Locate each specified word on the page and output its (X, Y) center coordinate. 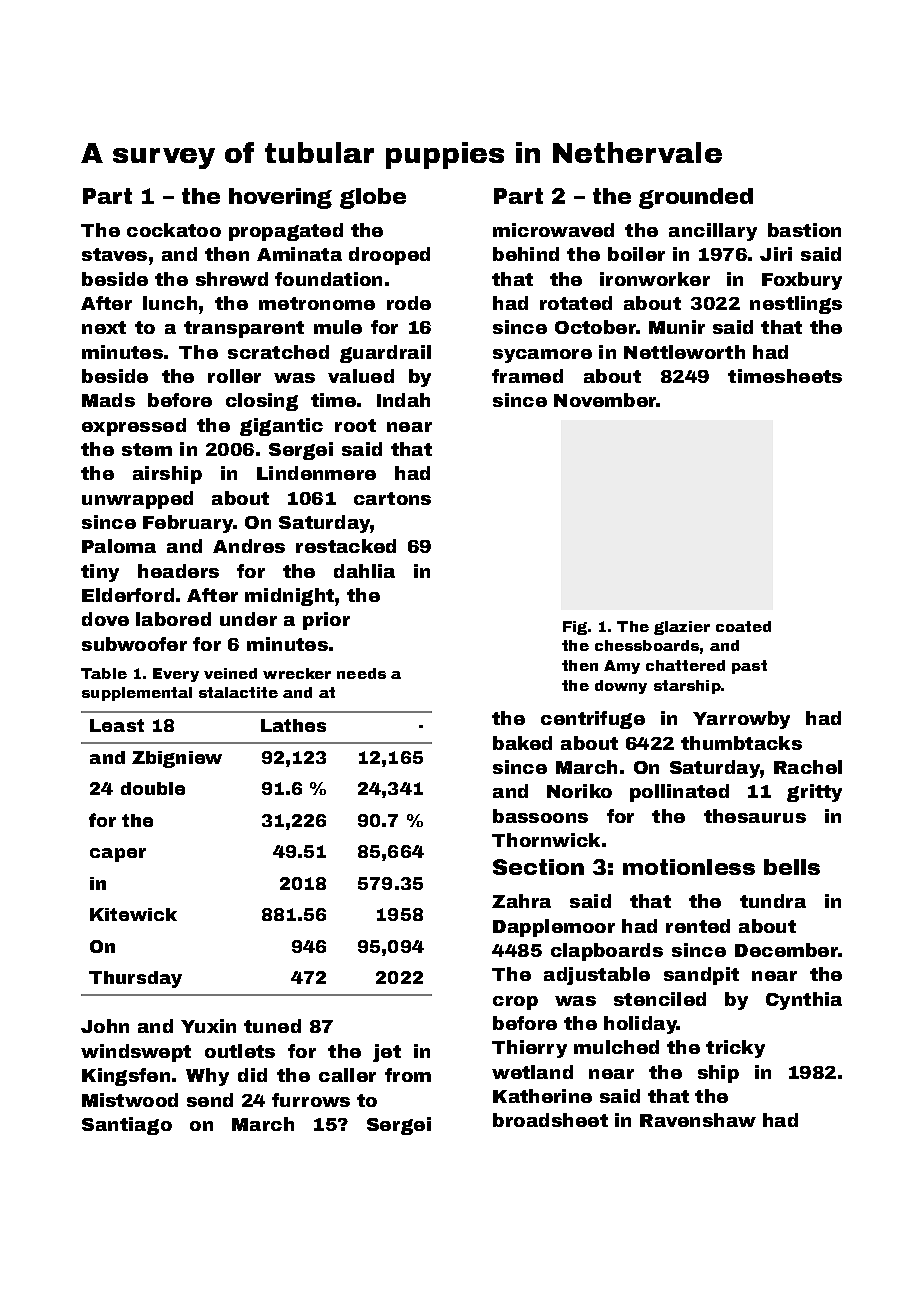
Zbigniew (177, 759)
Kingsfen (126, 1077)
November (605, 400)
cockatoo (174, 230)
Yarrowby (741, 720)
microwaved (553, 230)
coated (743, 626)
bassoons (540, 816)
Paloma (119, 546)
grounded (696, 198)
